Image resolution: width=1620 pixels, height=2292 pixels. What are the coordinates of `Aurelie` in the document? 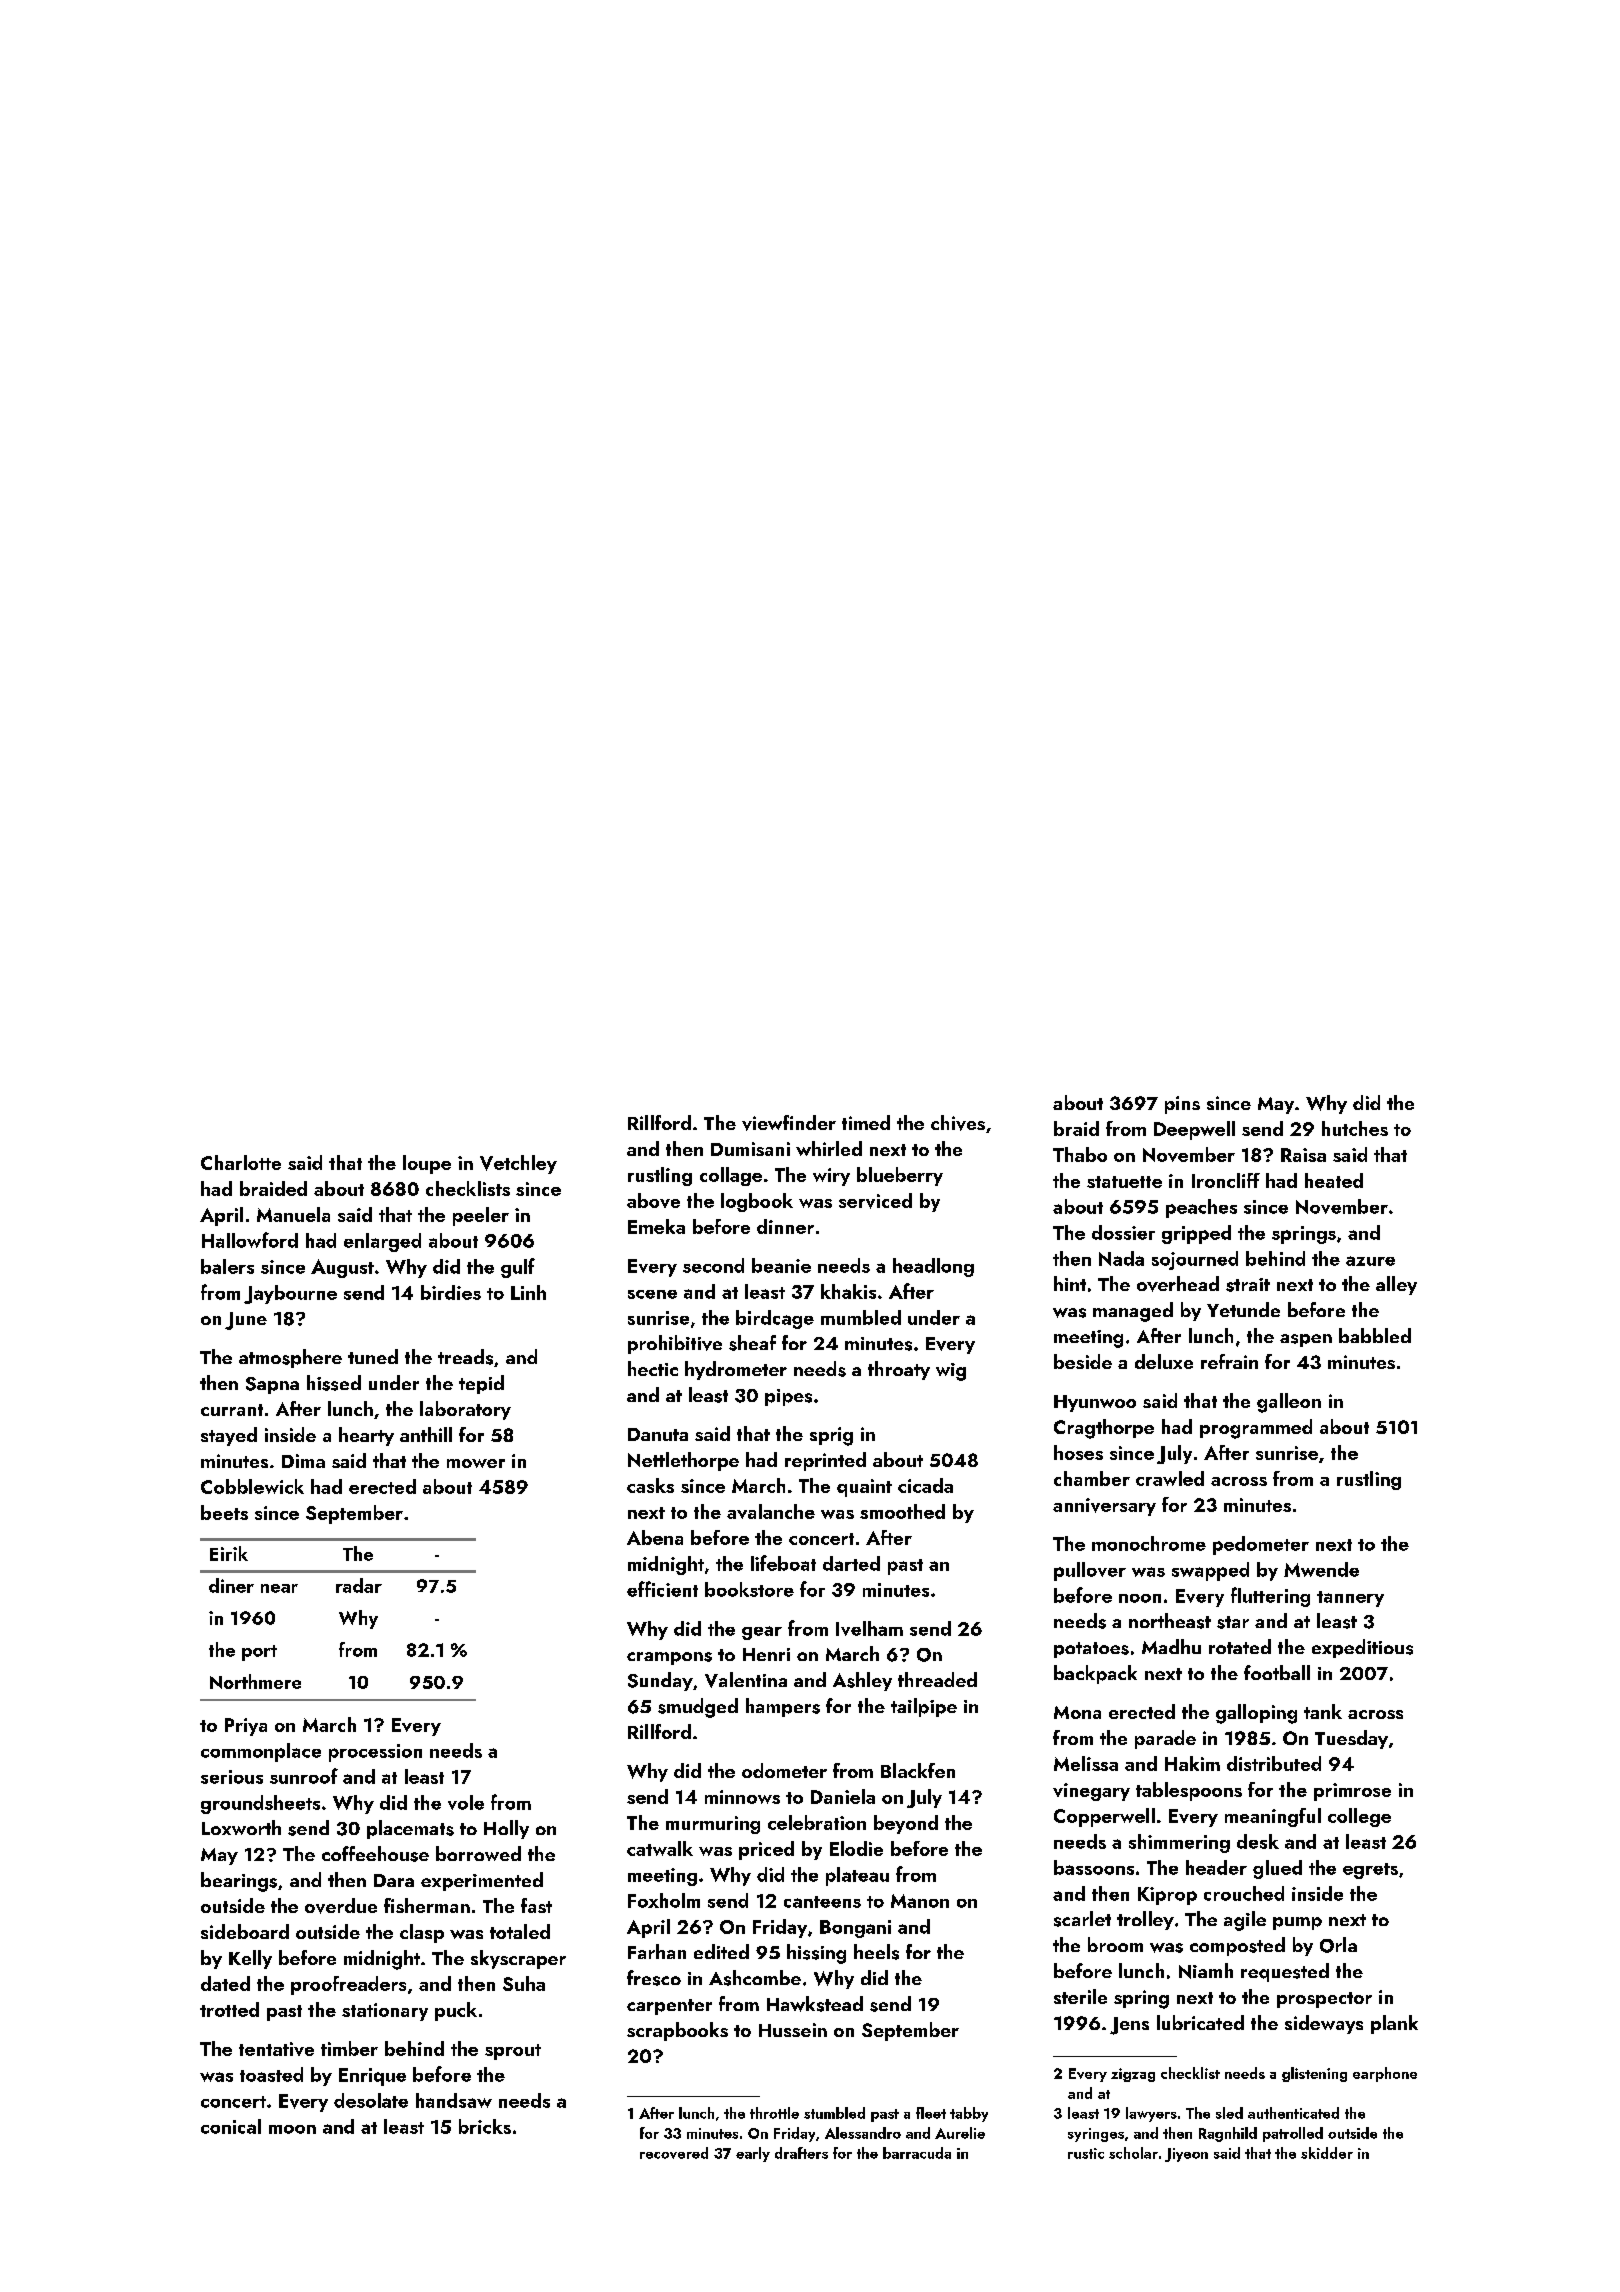 It's located at (960, 2133).
